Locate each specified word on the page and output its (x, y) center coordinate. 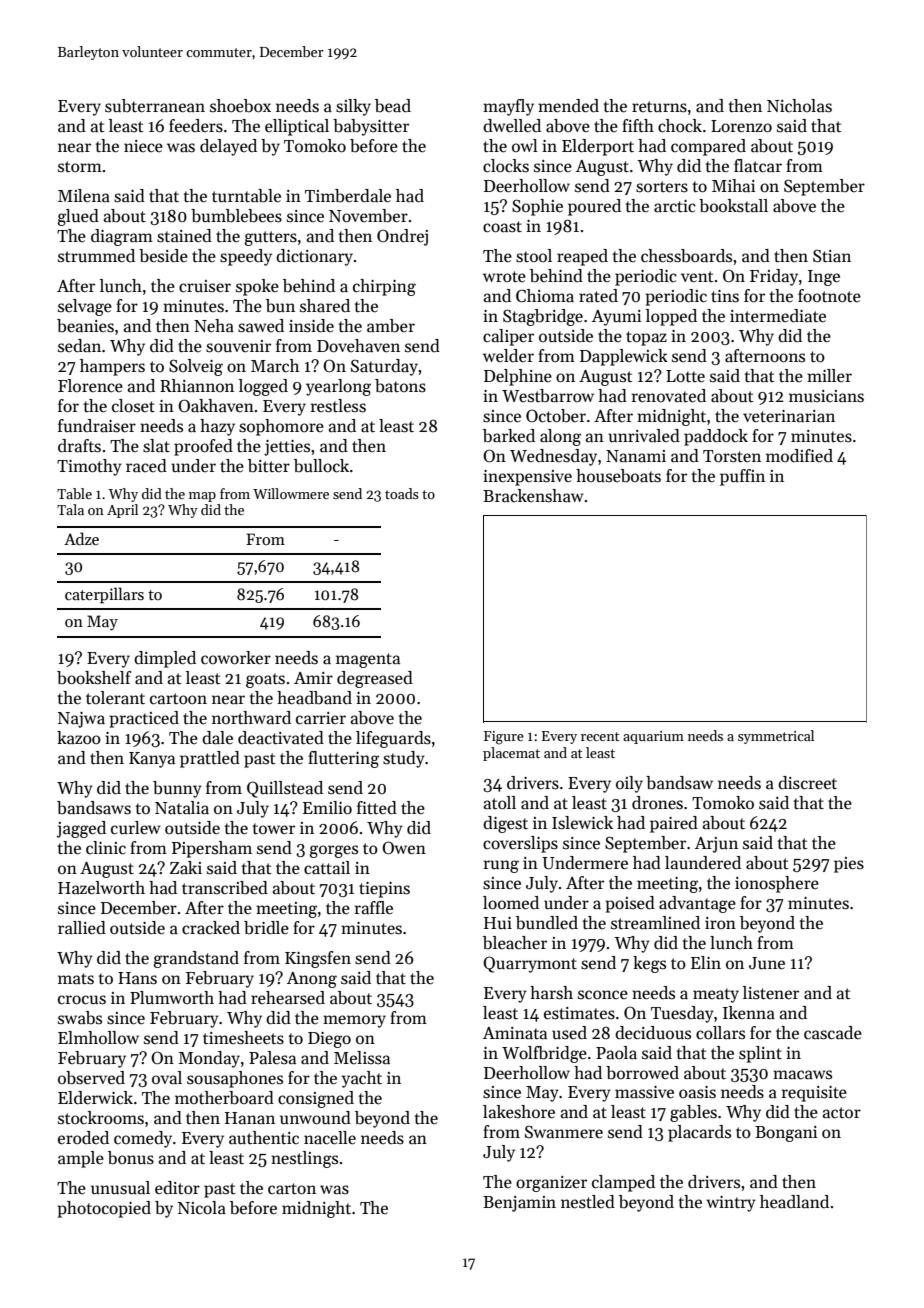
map (202, 497)
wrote (504, 277)
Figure (504, 738)
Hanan (250, 1118)
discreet (807, 783)
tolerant (115, 697)
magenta (368, 660)
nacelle (330, 1138)
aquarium (653, 737)
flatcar (758, 166)
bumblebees (236, 216)
